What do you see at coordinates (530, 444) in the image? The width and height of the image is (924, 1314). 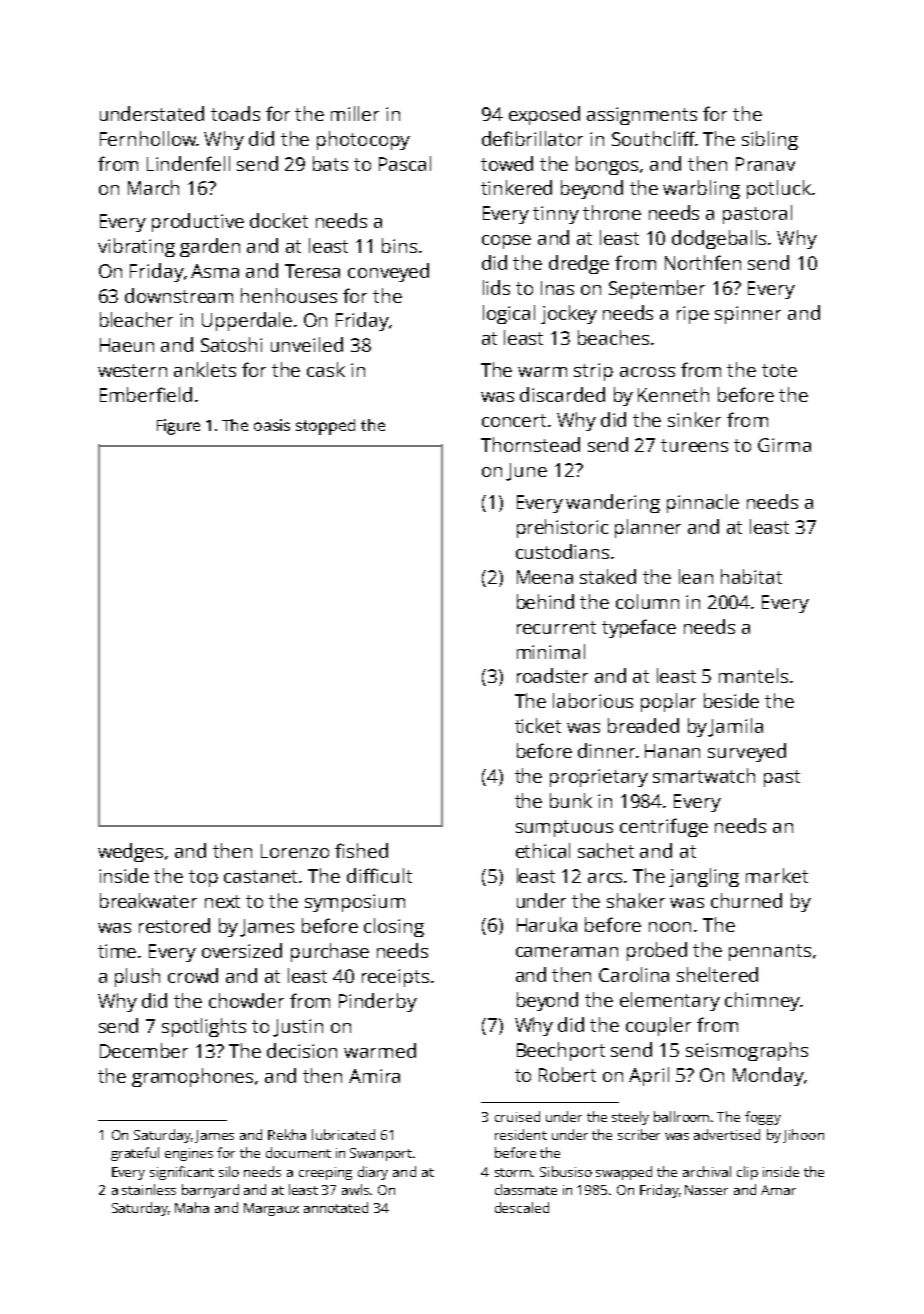 I see `Thornstead` at bounding box center [530, 444].
